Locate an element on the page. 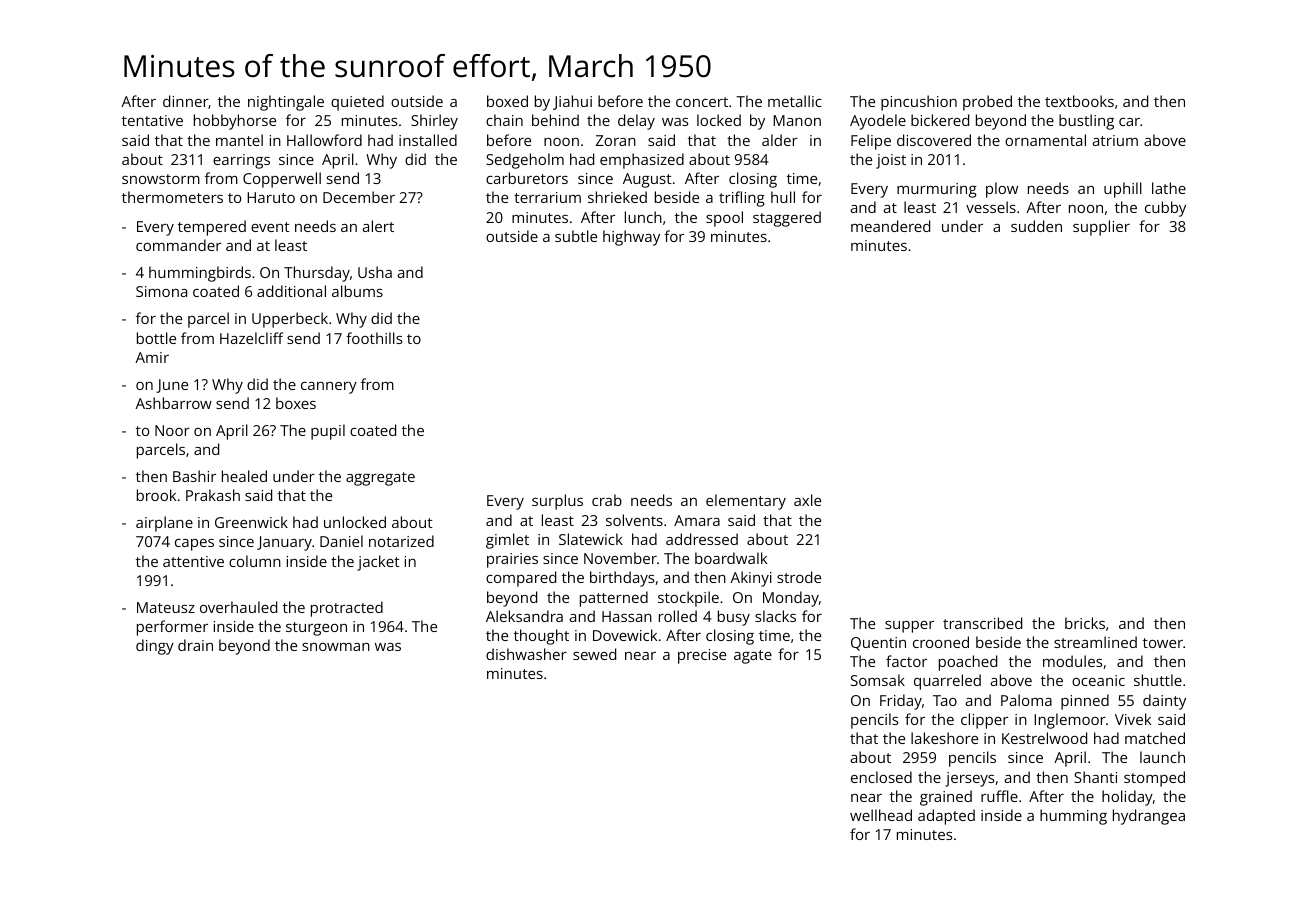 Image resolution: width=1308 pixels, height=924 pixels. Jiahui is located at coordinates (572, 102).
